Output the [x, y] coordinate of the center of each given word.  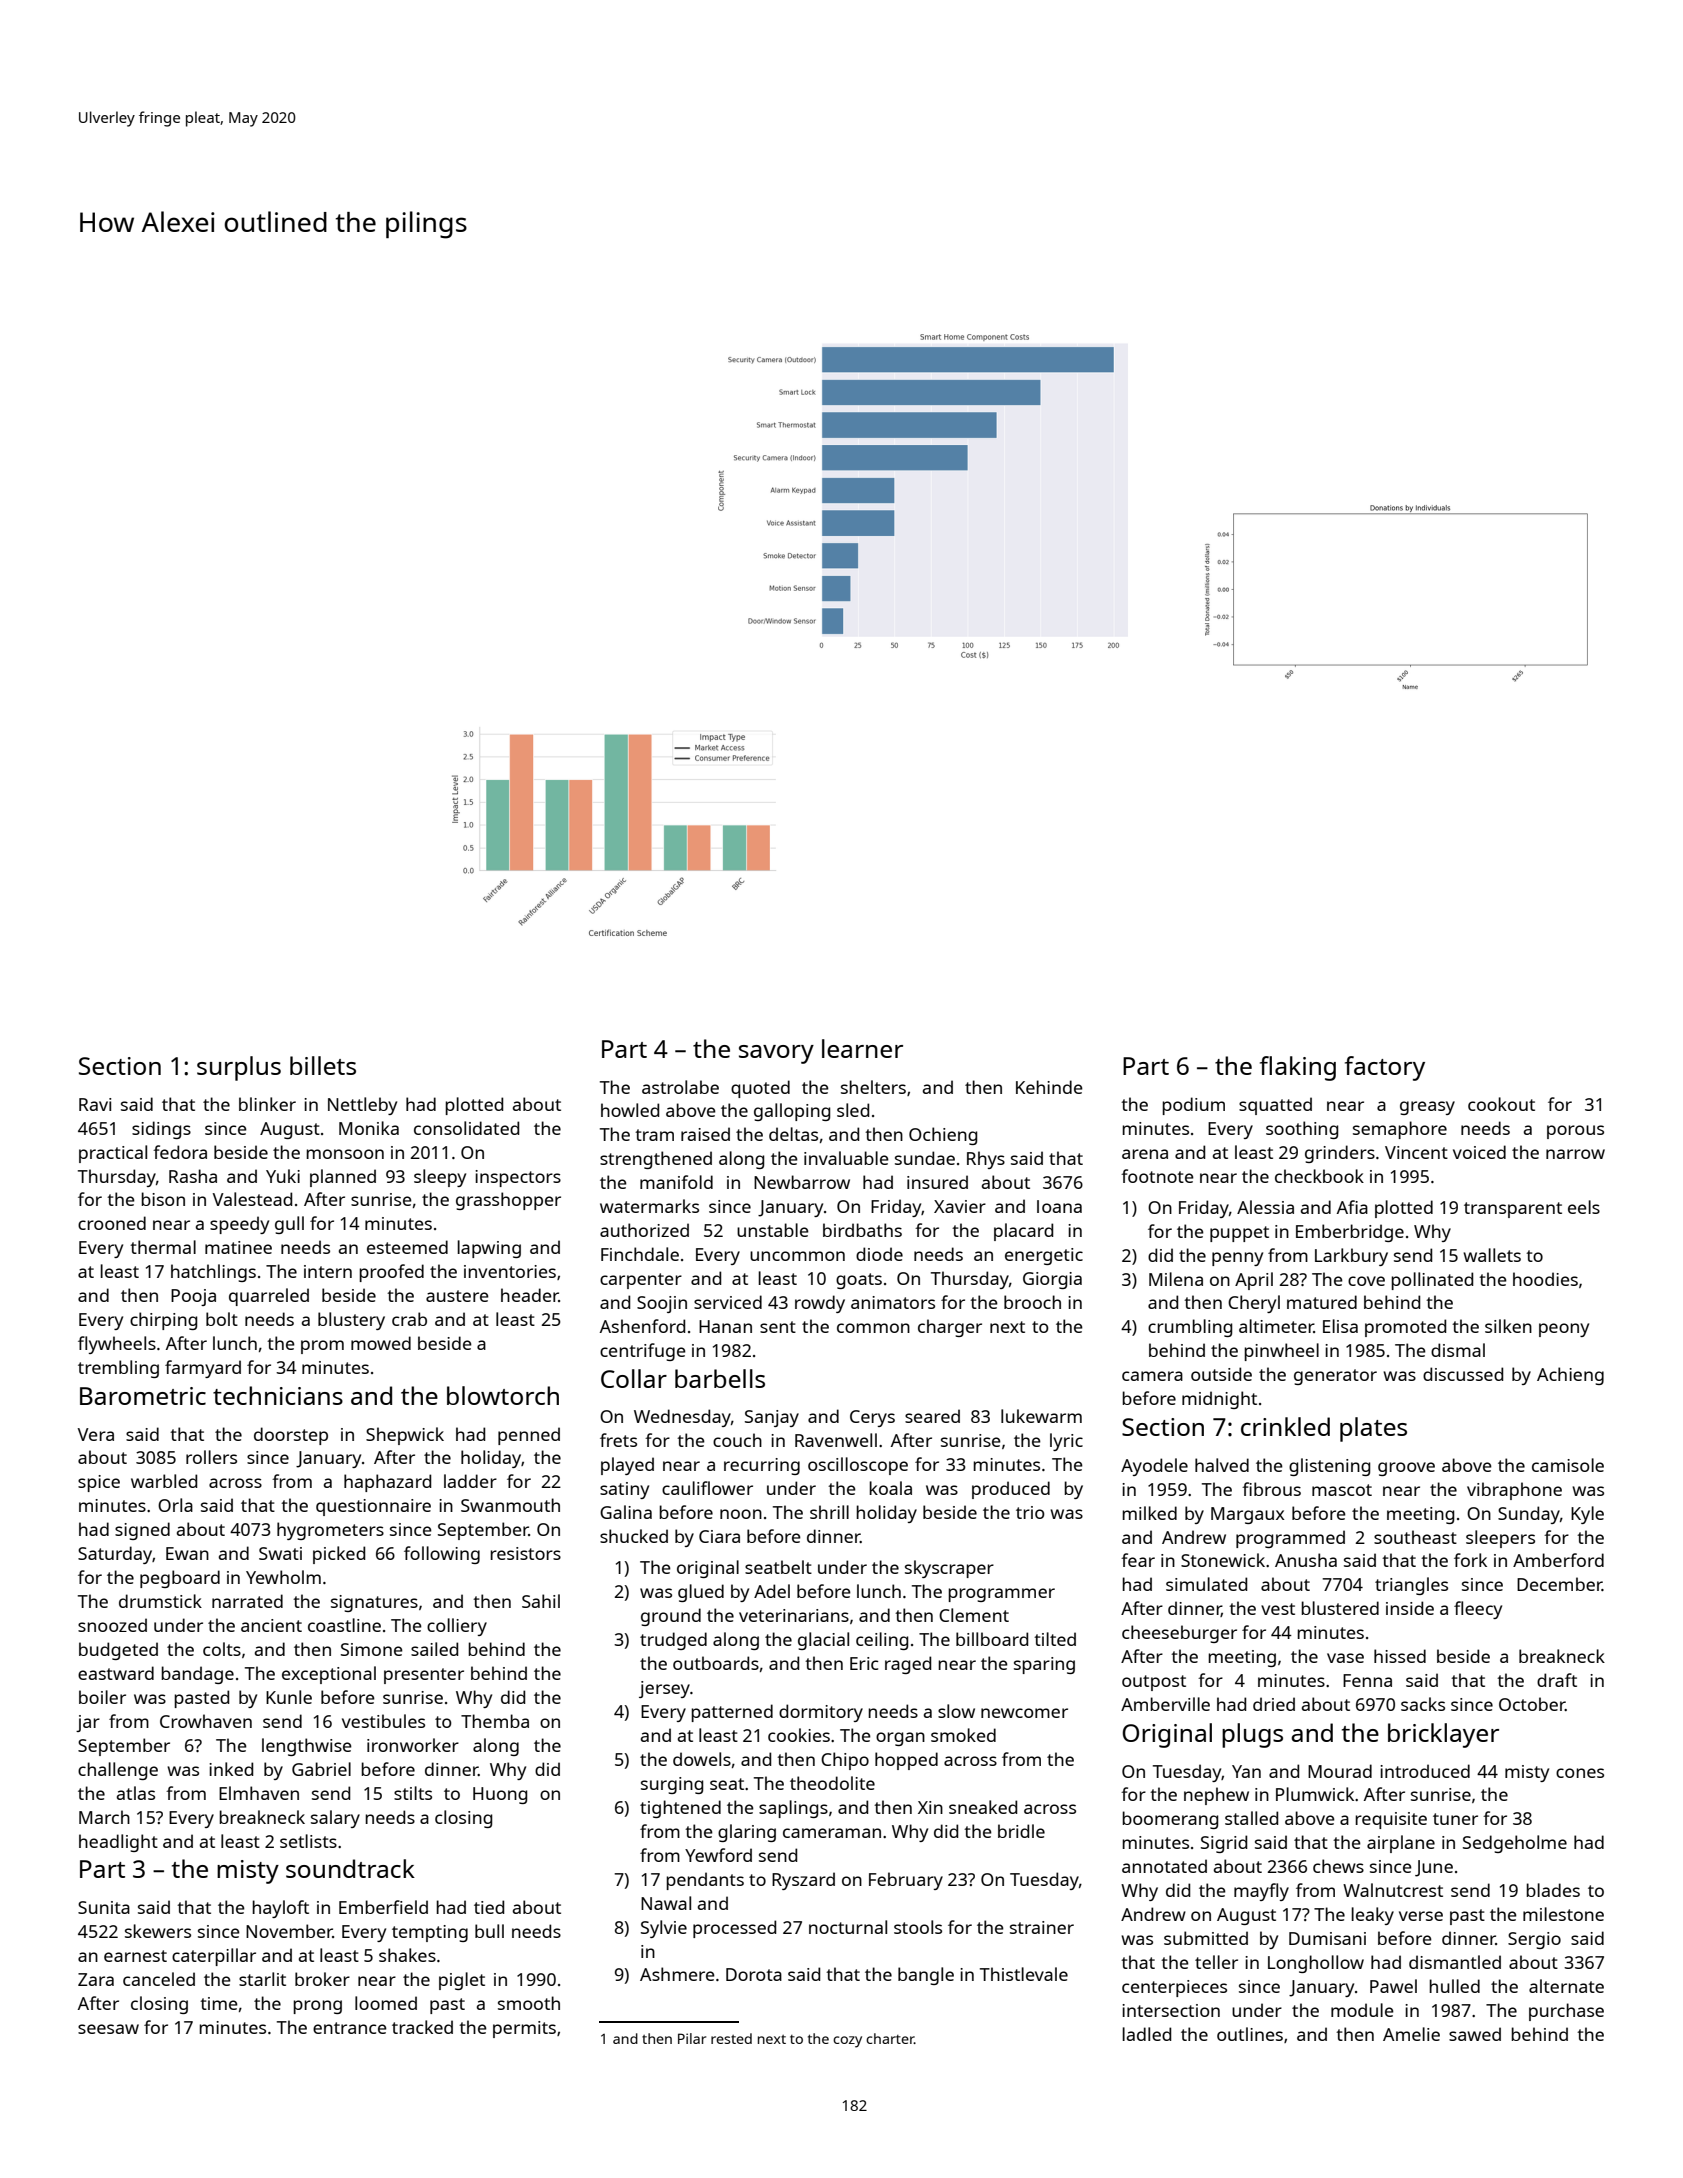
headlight [118, 1843]
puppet [1239, 1234]
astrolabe [680, 1087]
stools [918, 1927]
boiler [102, 1697]
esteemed [407, 1247]
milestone [1563, 1914]
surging [672, 1785]
